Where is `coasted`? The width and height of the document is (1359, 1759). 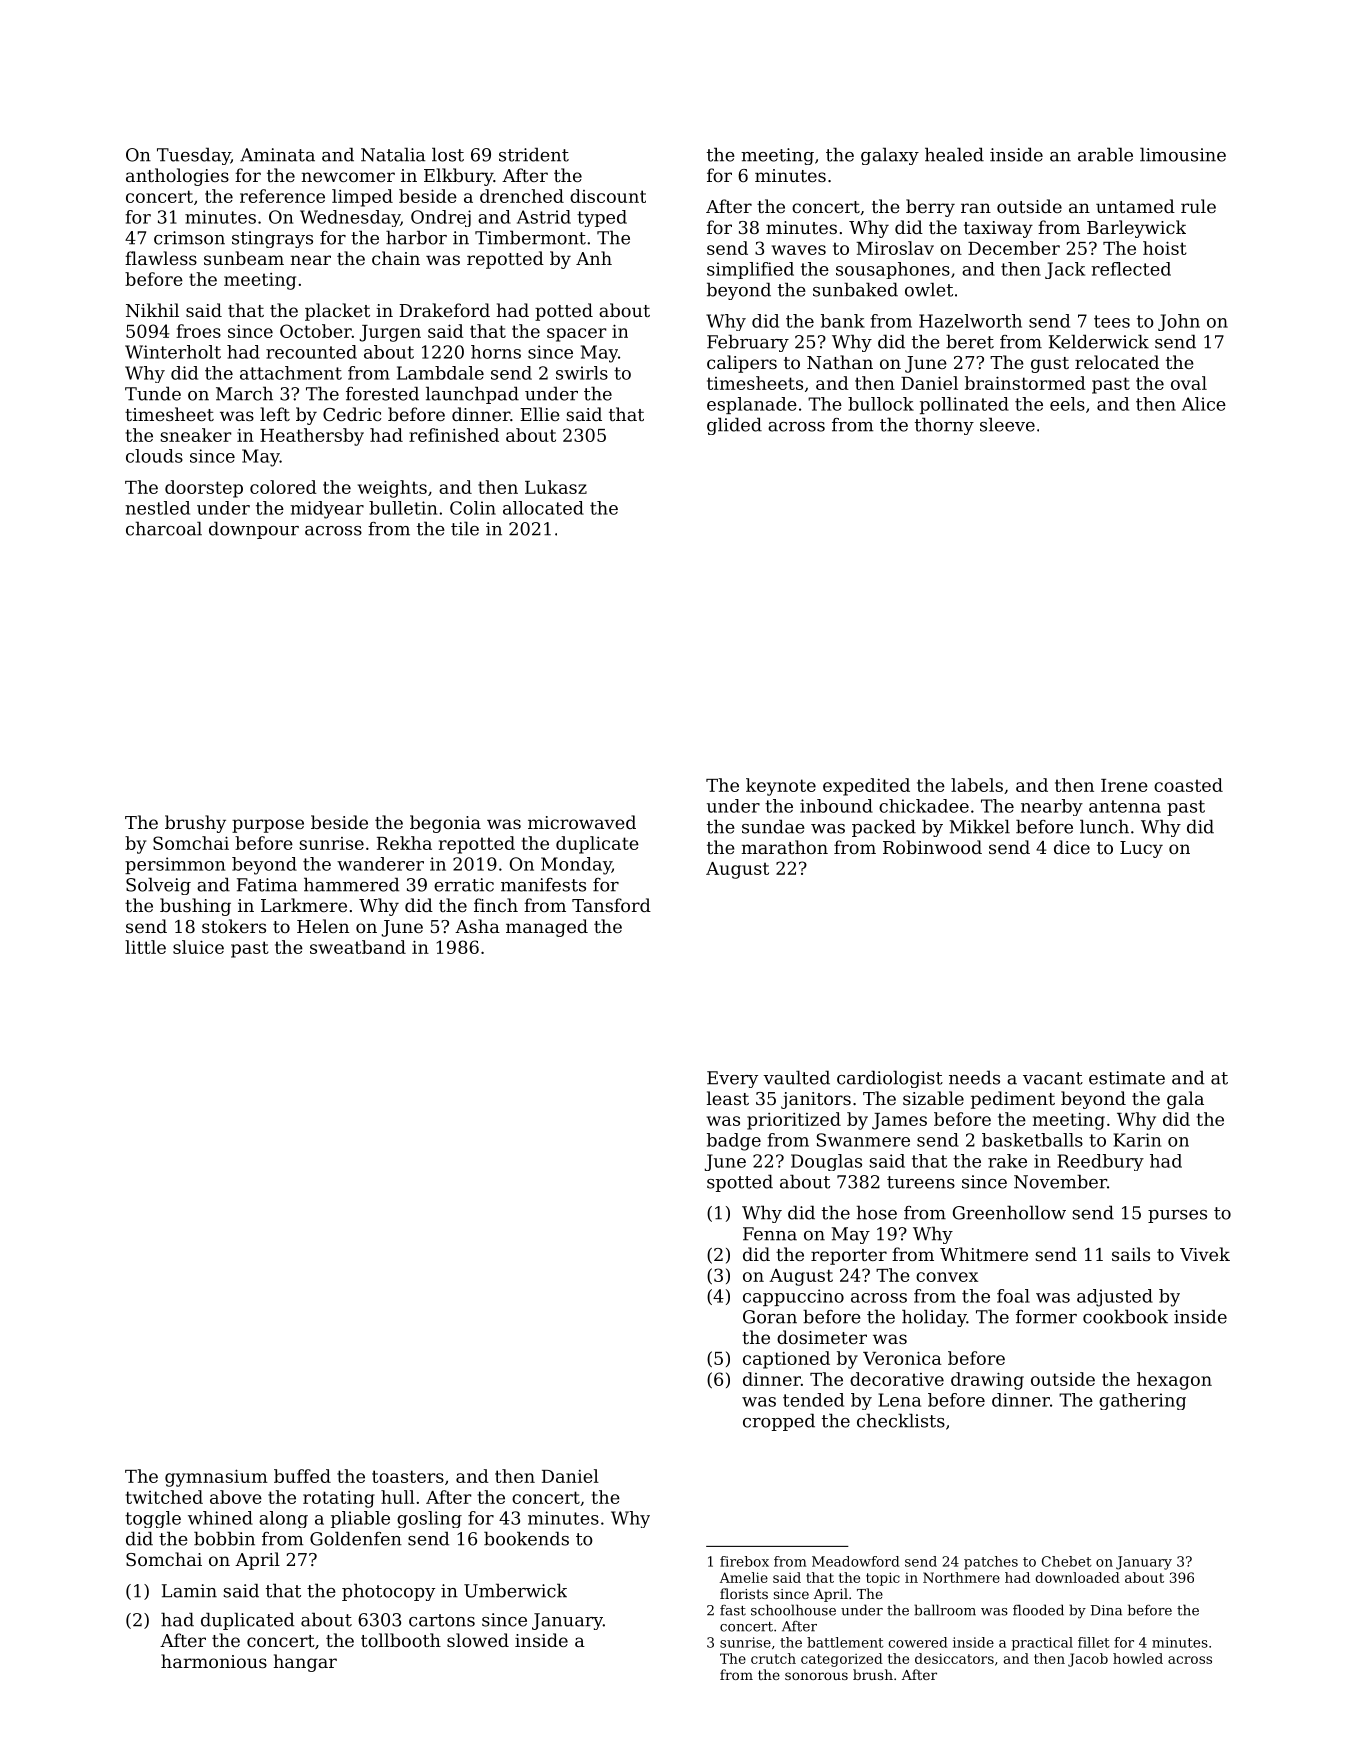 coasted is located at coordinates (1188, 785).
